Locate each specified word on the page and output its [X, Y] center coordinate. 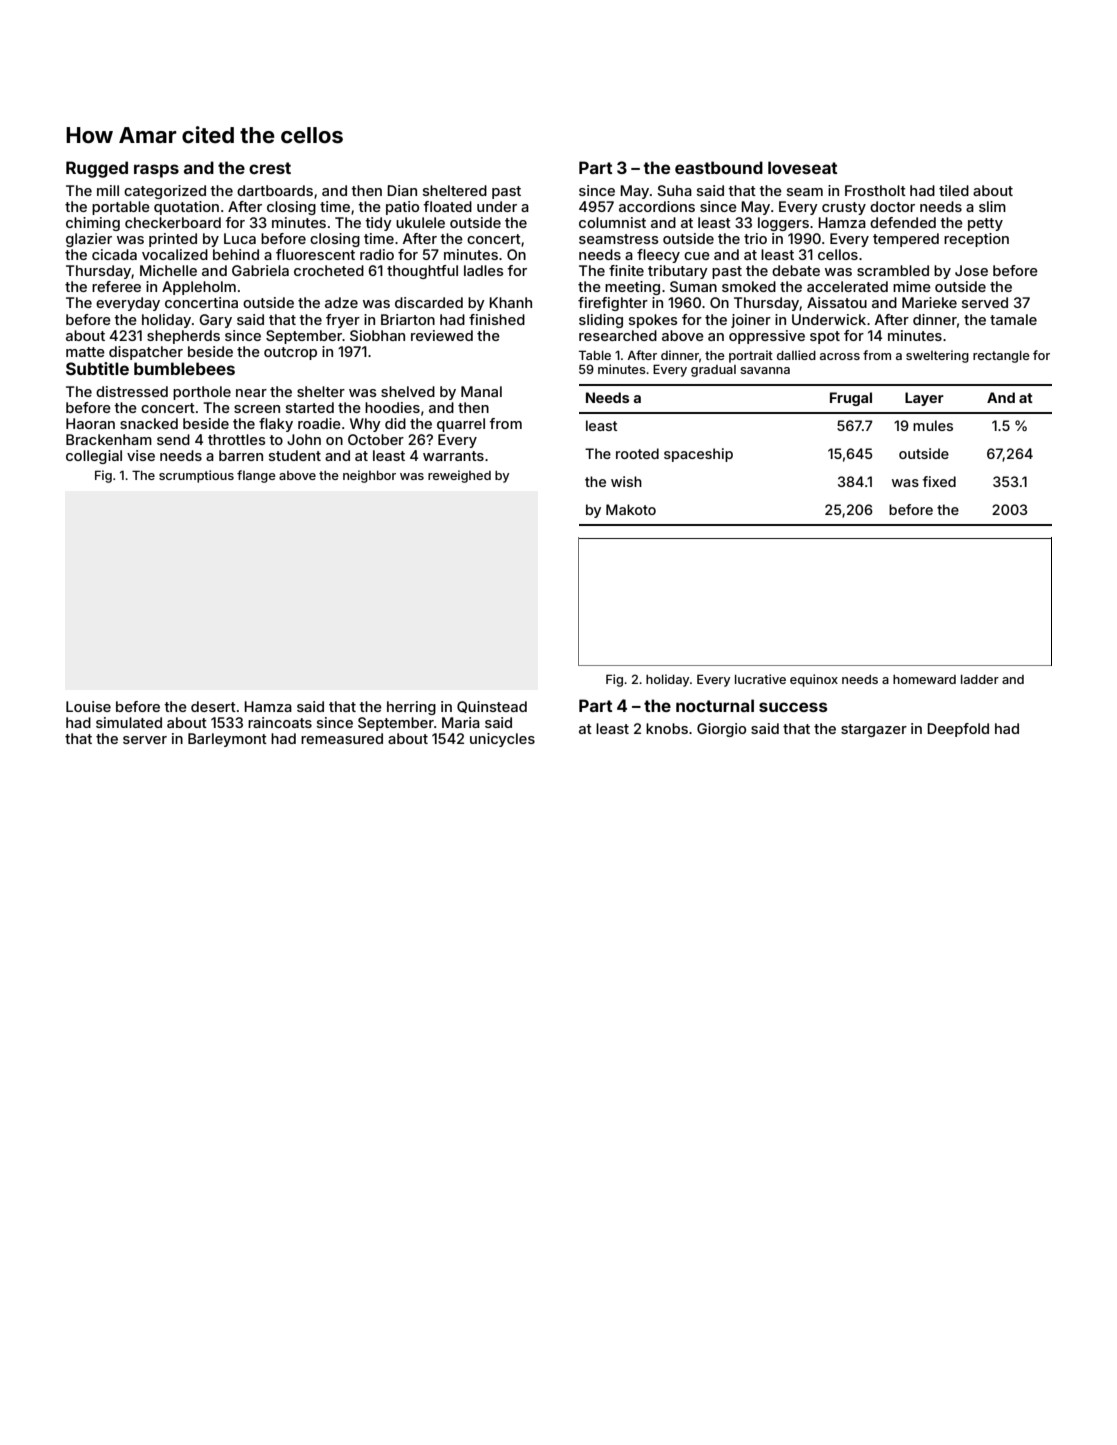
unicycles [502, 740]
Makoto [631, 509]
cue [697, 256]
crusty [844, 208]
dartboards [275, 190]
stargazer [874, 730]
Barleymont [227, 740]
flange [256, 476]
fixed [939, 481]
